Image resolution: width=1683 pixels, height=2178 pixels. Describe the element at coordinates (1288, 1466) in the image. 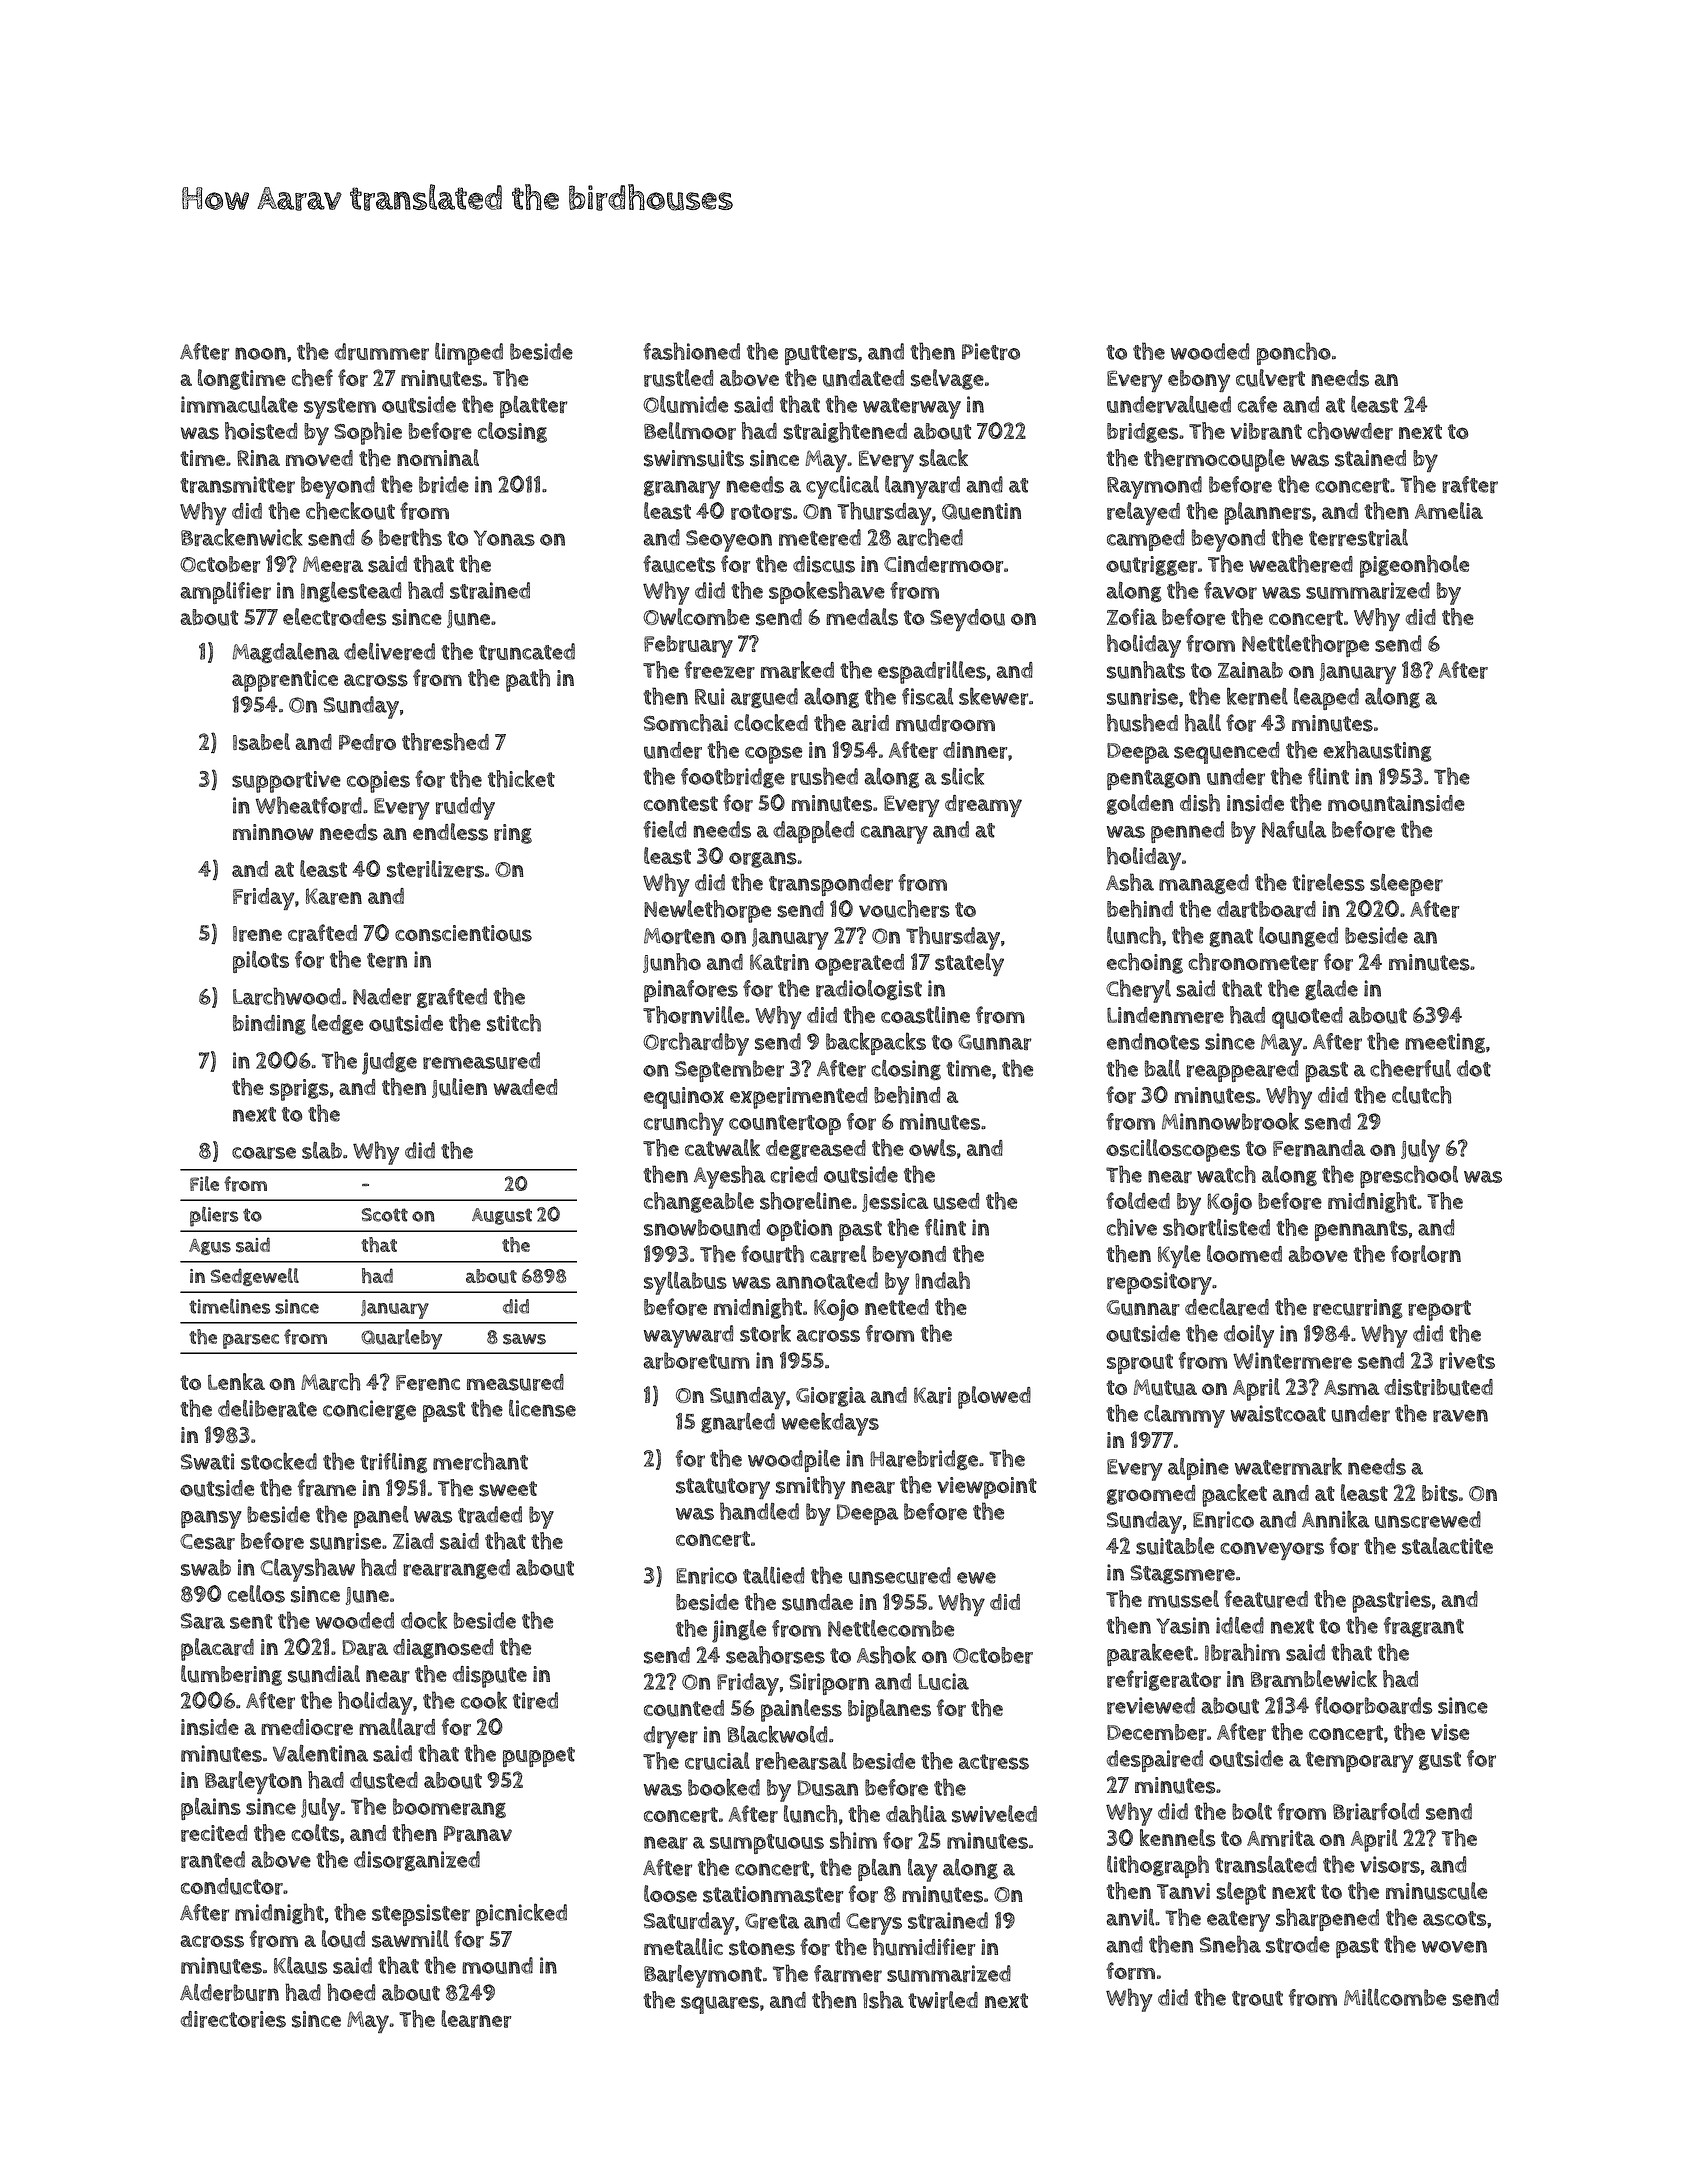

I see `watermark` at that location.
